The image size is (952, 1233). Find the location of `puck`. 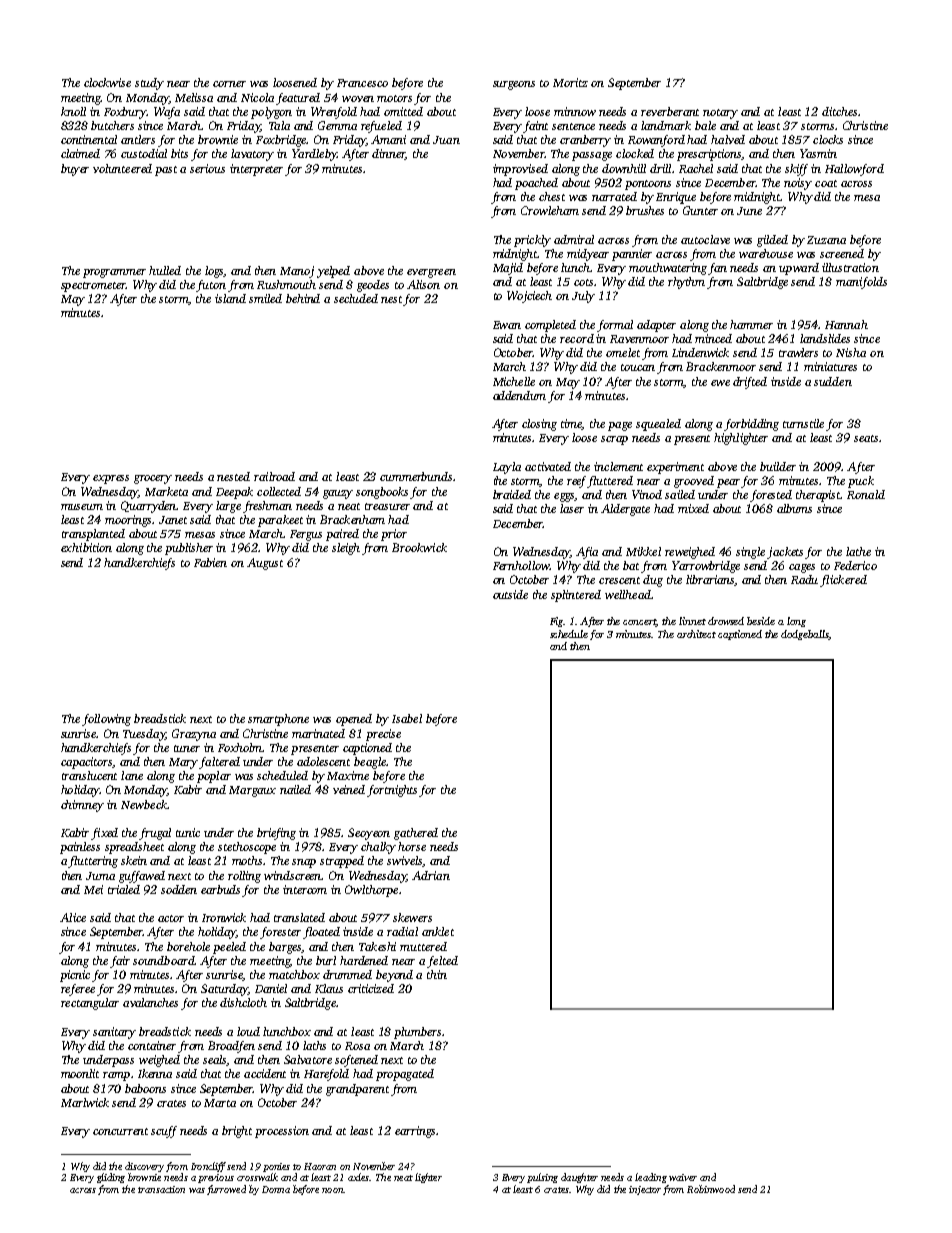

puck is located at coordinates (861, 482).
